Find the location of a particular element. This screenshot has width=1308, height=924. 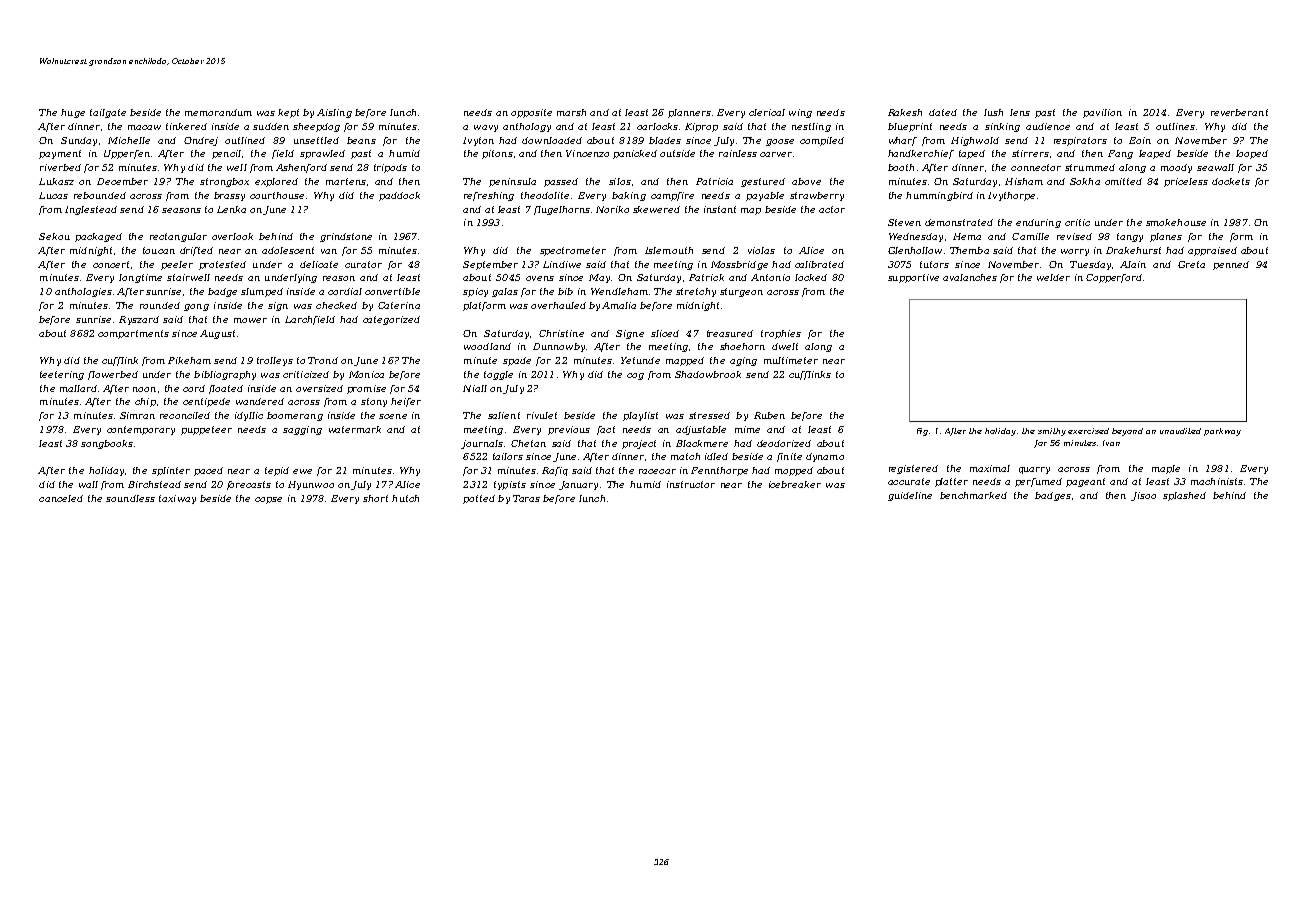

reverberant is located at coordinates (1239, 112).
